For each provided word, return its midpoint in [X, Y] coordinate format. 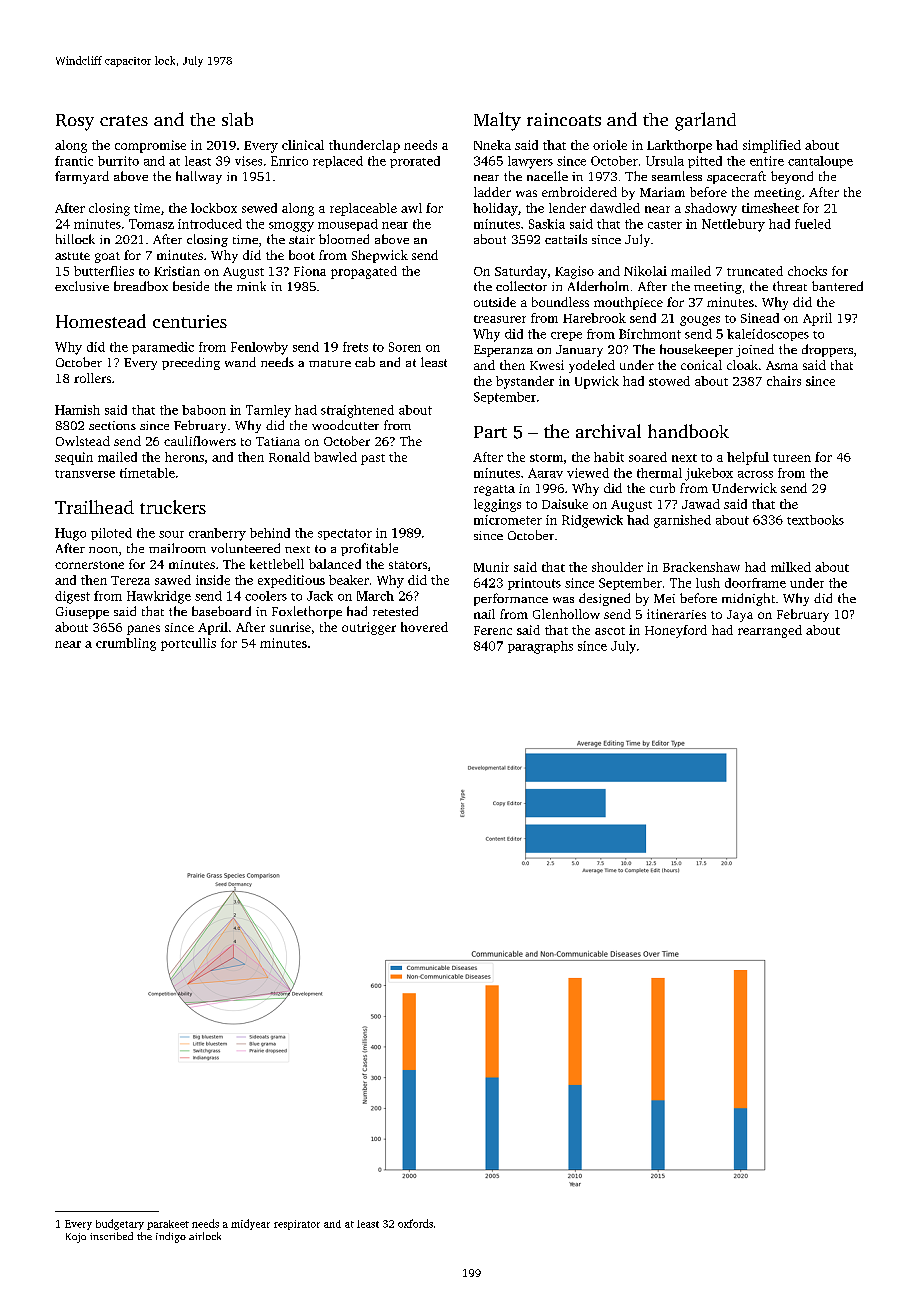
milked [791, 567]
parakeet [168, 1225]
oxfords [415, 1223]
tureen [792, 458]
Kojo [76, 1238]
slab [237, 119]
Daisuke [565, 504]
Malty [497, 121]
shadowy [711, 209]
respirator [297, 1225]
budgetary [120, 1224]
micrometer [508, 520]
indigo [171, 1237]
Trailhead [94, 507]
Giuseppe [82, 613]
